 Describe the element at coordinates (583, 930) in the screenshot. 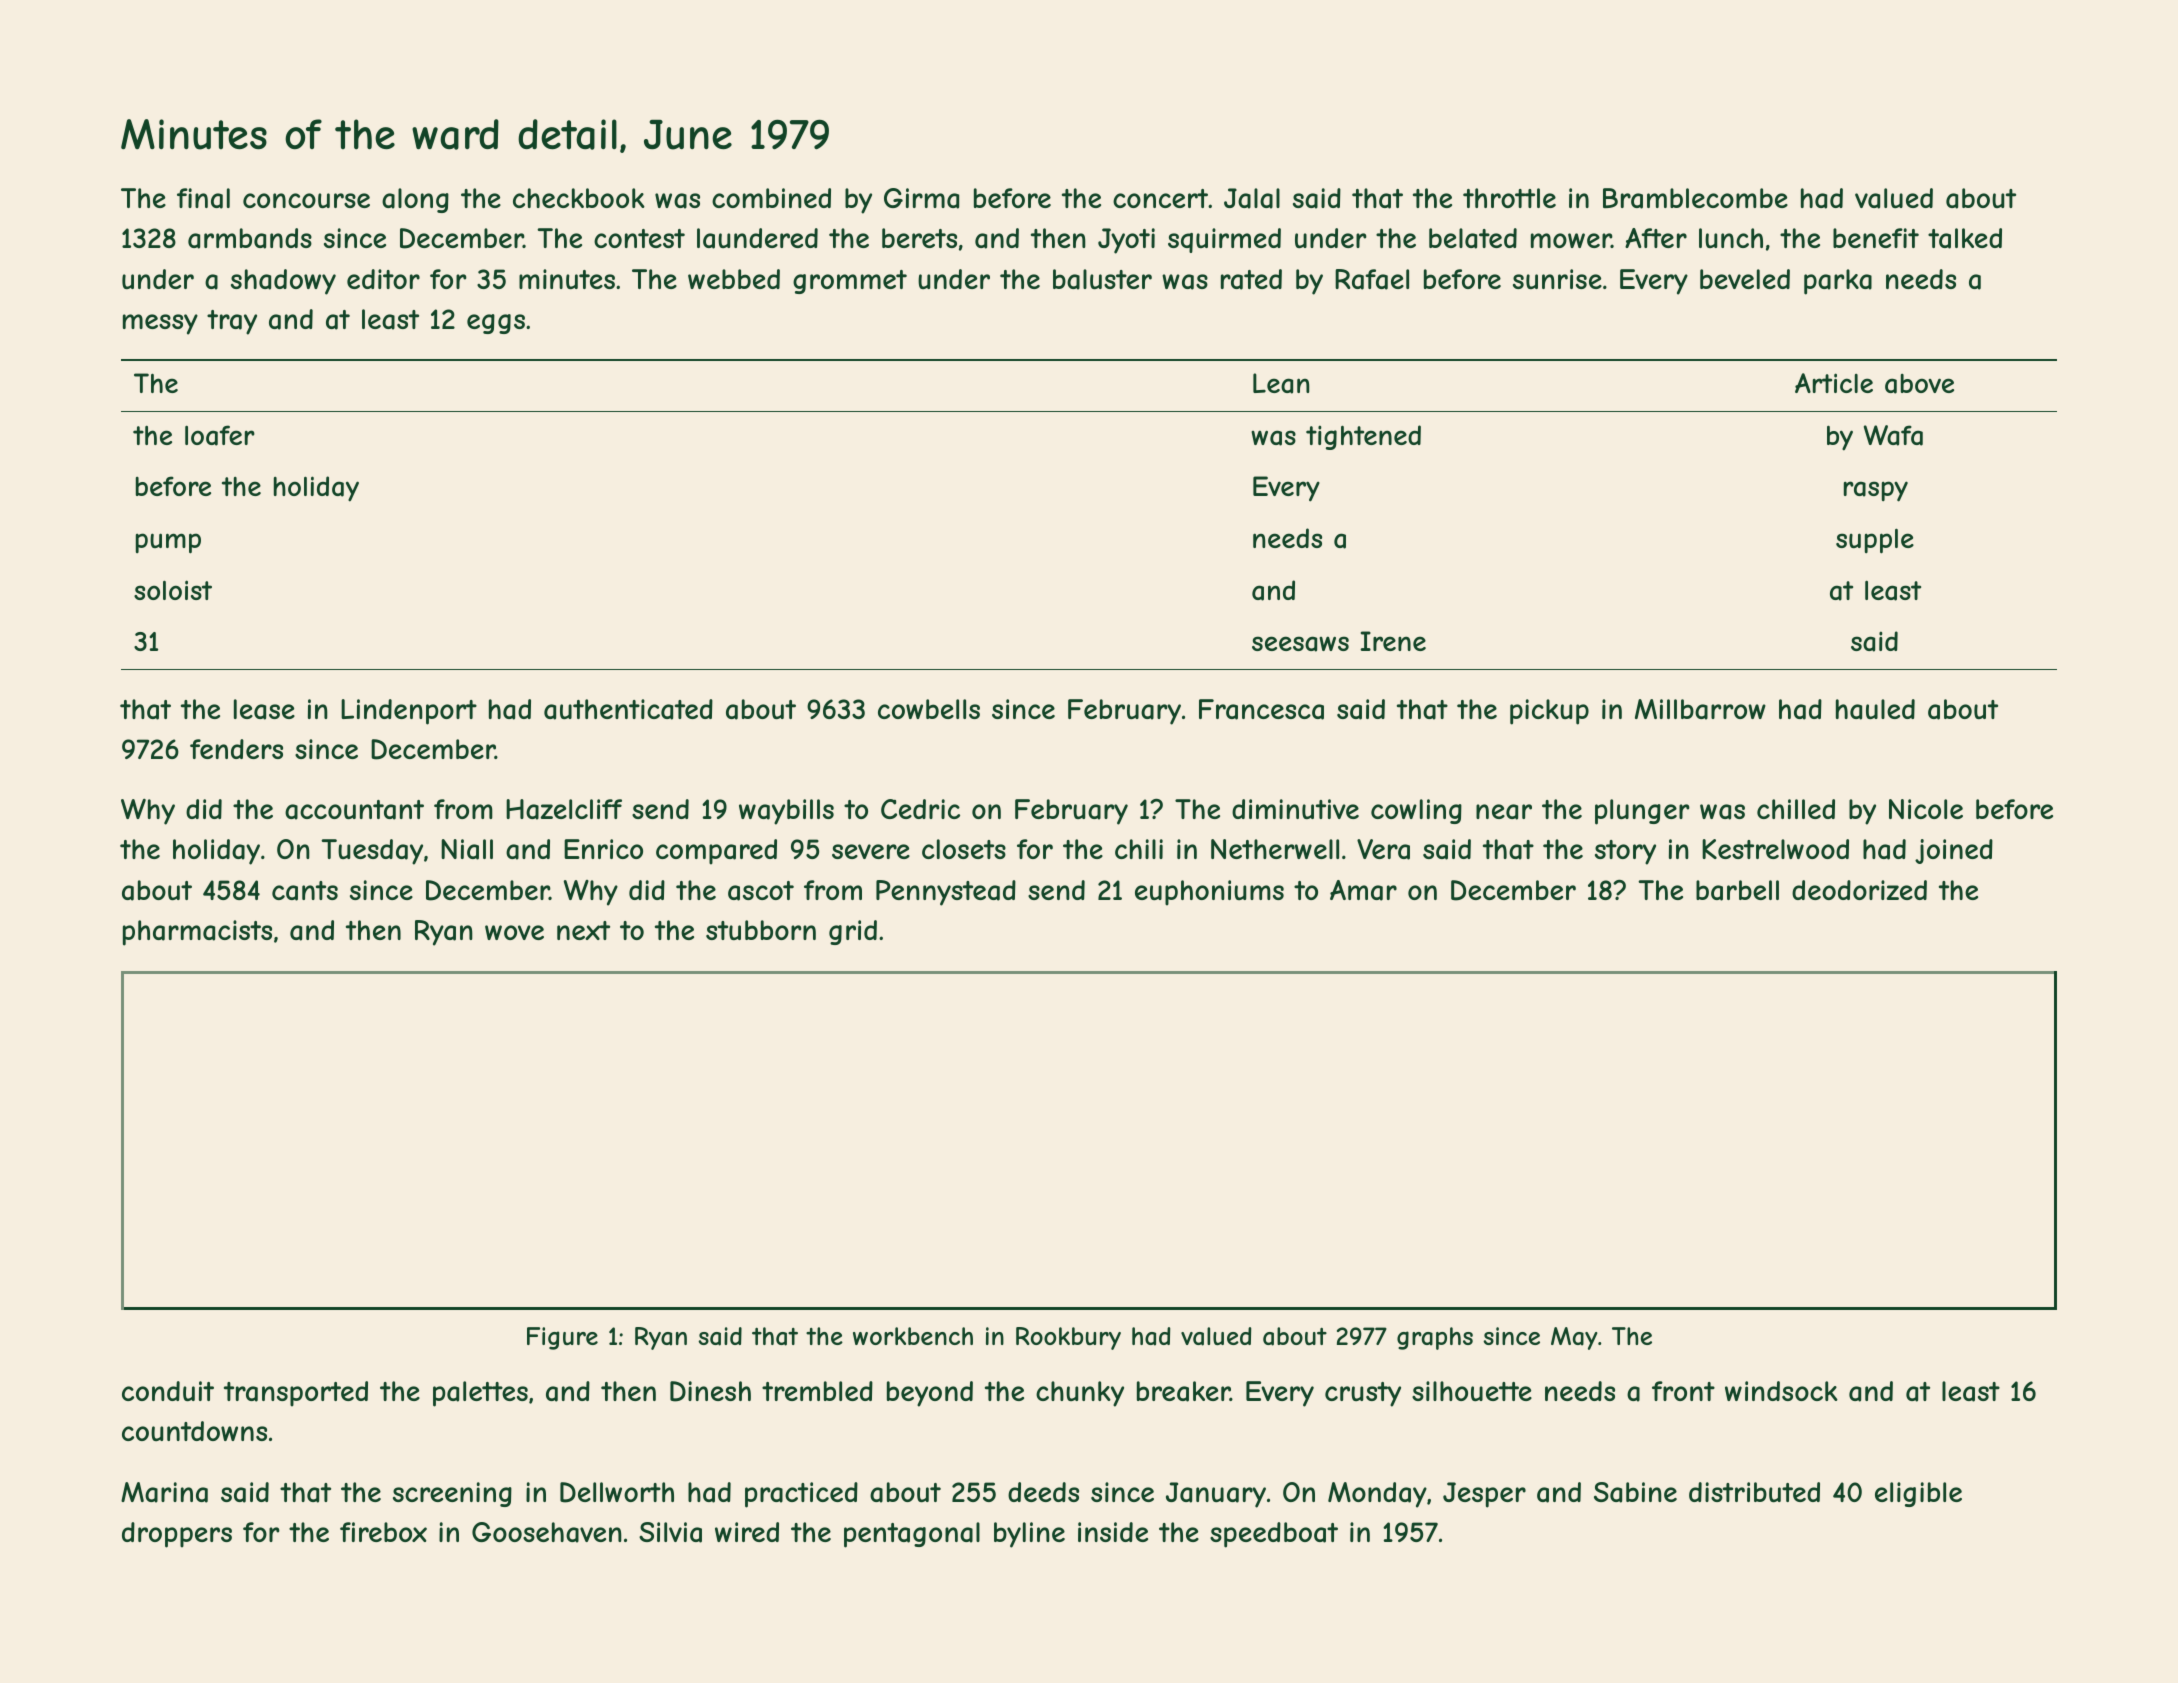

I see `next` at that location.
